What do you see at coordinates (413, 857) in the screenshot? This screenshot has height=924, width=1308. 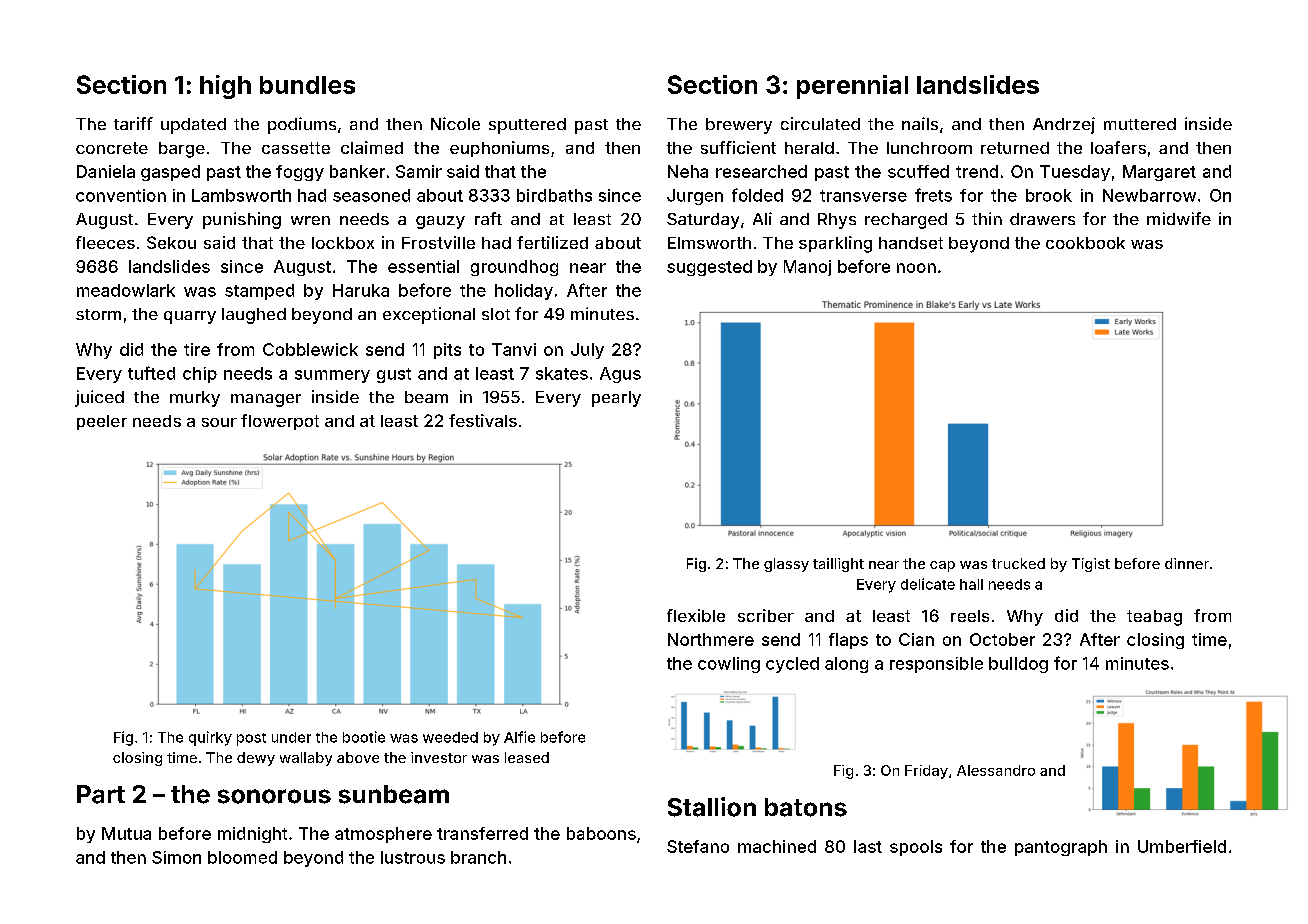 I see `lustrous` at bounding box center [413, 857].
